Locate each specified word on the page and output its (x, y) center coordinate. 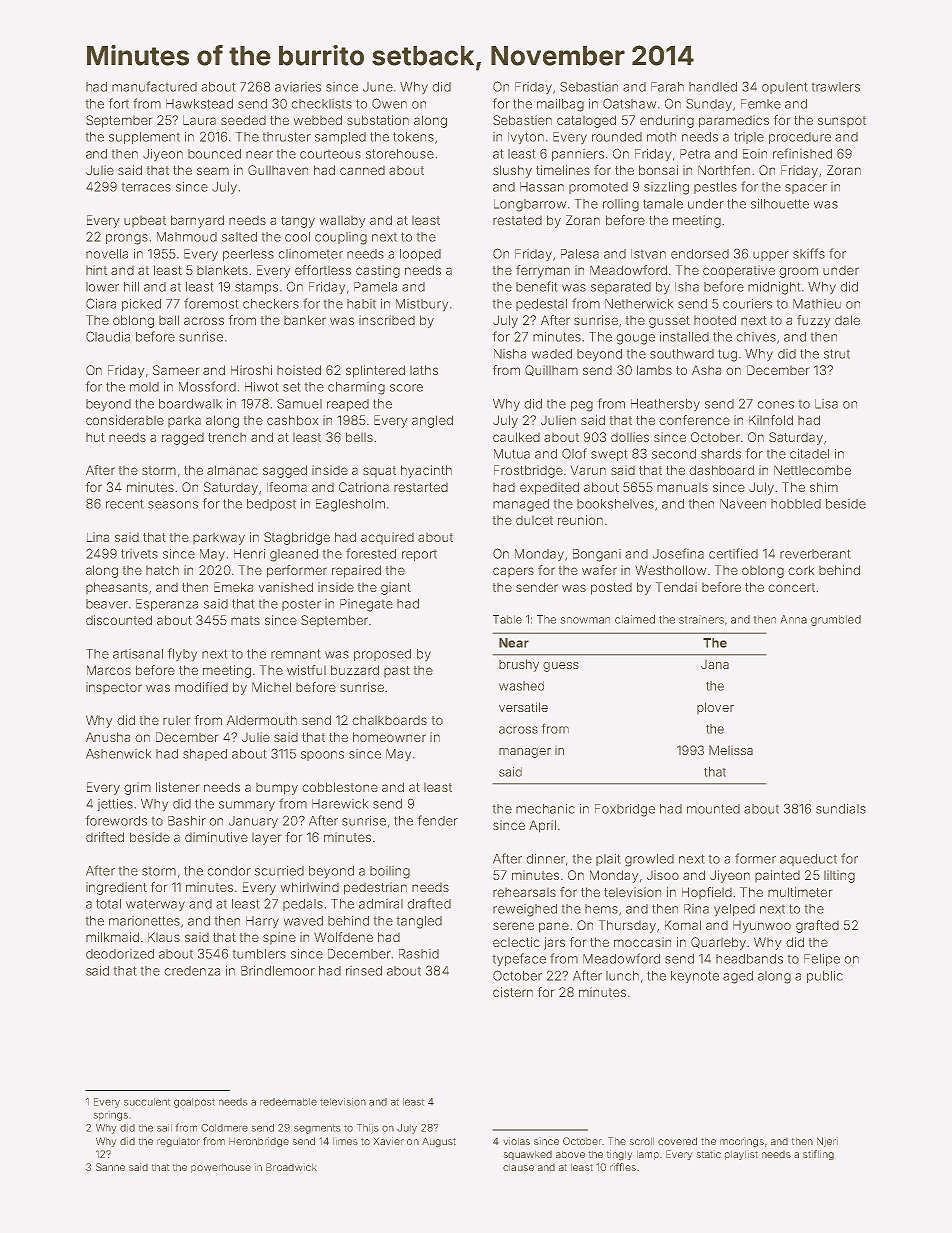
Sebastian (589, 86)
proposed (382, 655)
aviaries (298, 86)
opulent (785, 88)
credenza (192, 971)
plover (715, 708)
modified (201, 687)
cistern (513, 992)
